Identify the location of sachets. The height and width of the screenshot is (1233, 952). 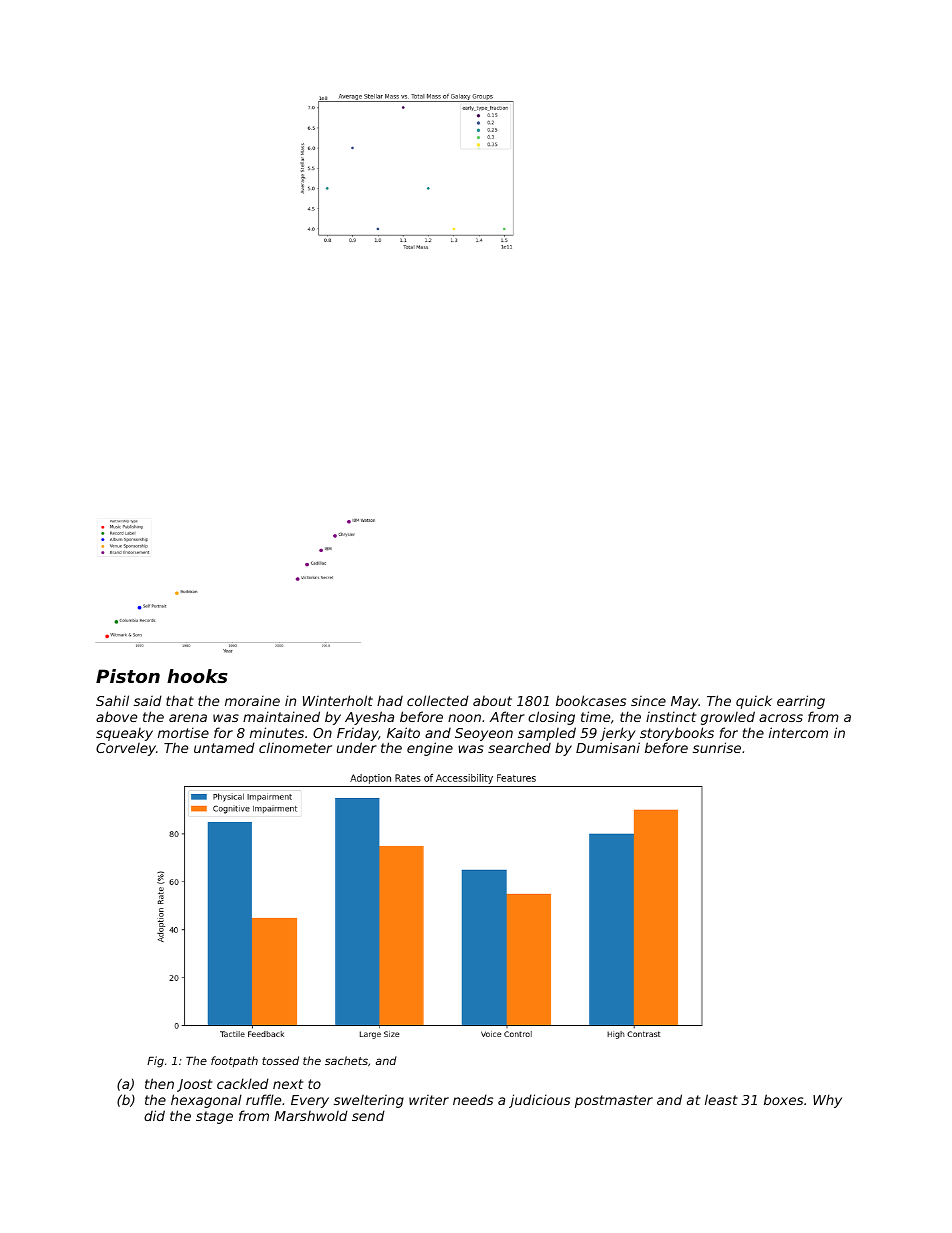
(346, 1060).
